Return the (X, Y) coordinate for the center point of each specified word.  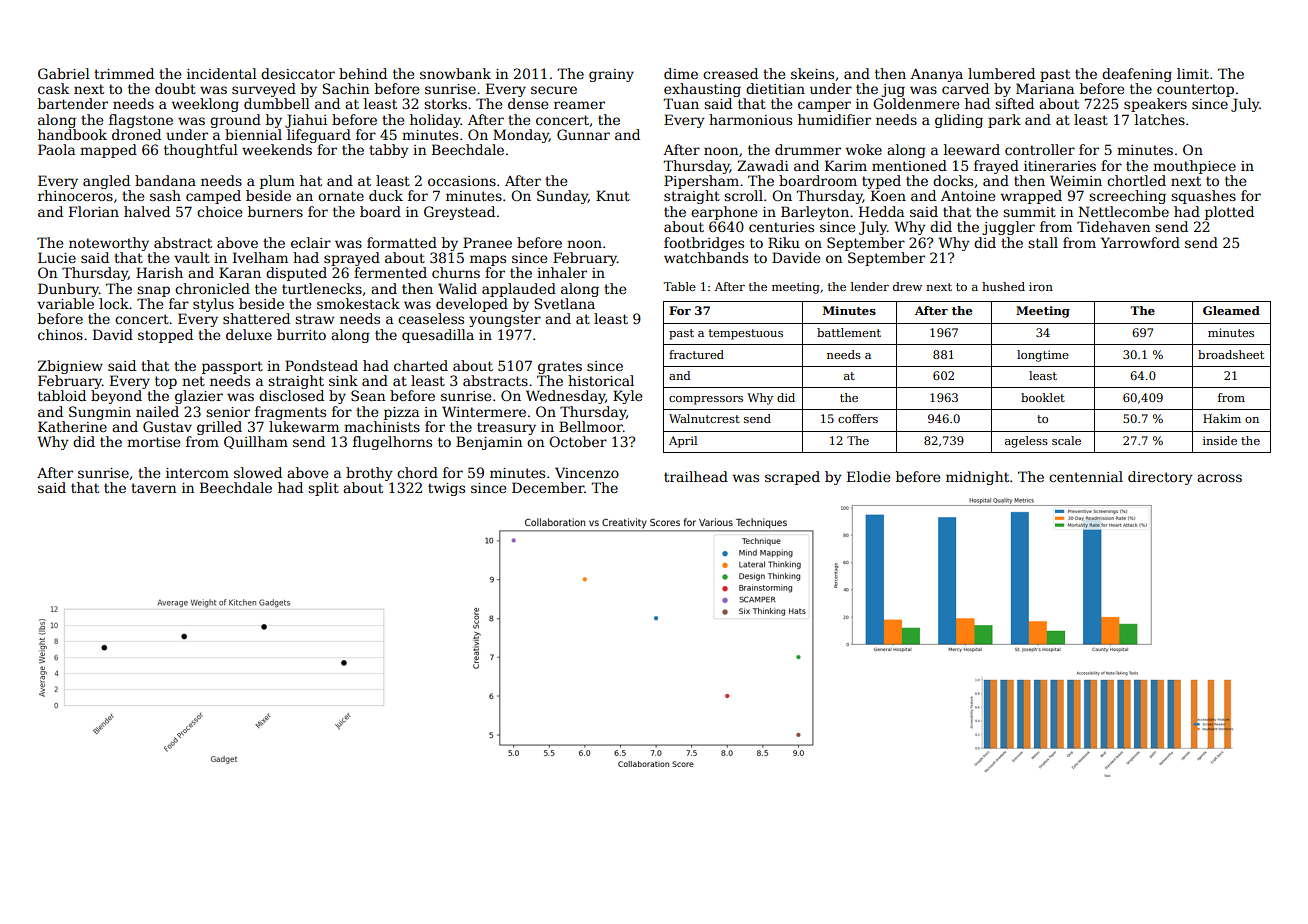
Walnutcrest (704, 418)
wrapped (1031, 197)
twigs (446, 489)
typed (881, 182)
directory (1160, 478)
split (323, 489)
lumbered (1001, 73)
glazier (199, 397)
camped (213, 197)
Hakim (1222, 418)
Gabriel (64, 73)
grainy (611, 75)
